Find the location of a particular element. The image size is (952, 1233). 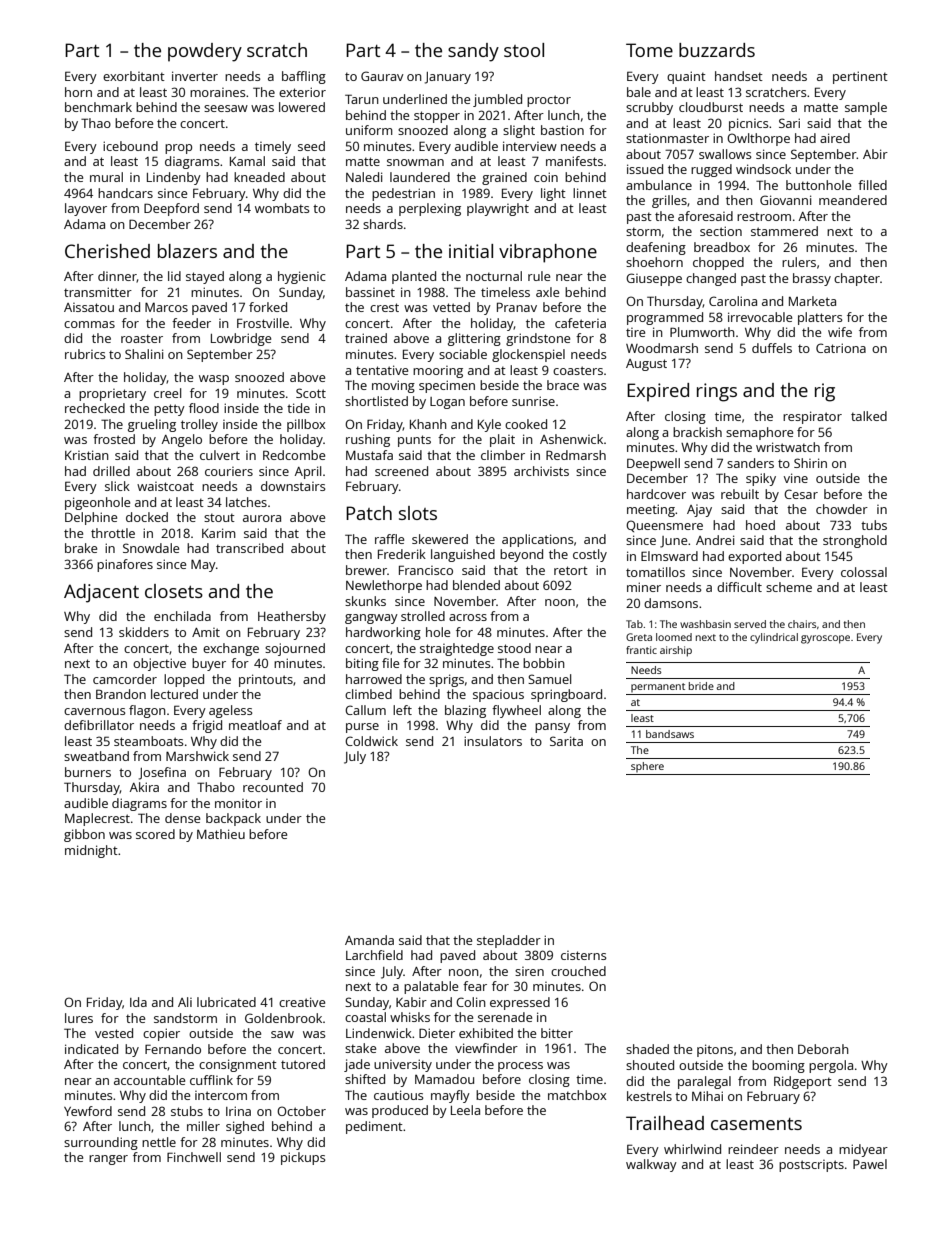

intercom is located at coordinates (221, 1095).
